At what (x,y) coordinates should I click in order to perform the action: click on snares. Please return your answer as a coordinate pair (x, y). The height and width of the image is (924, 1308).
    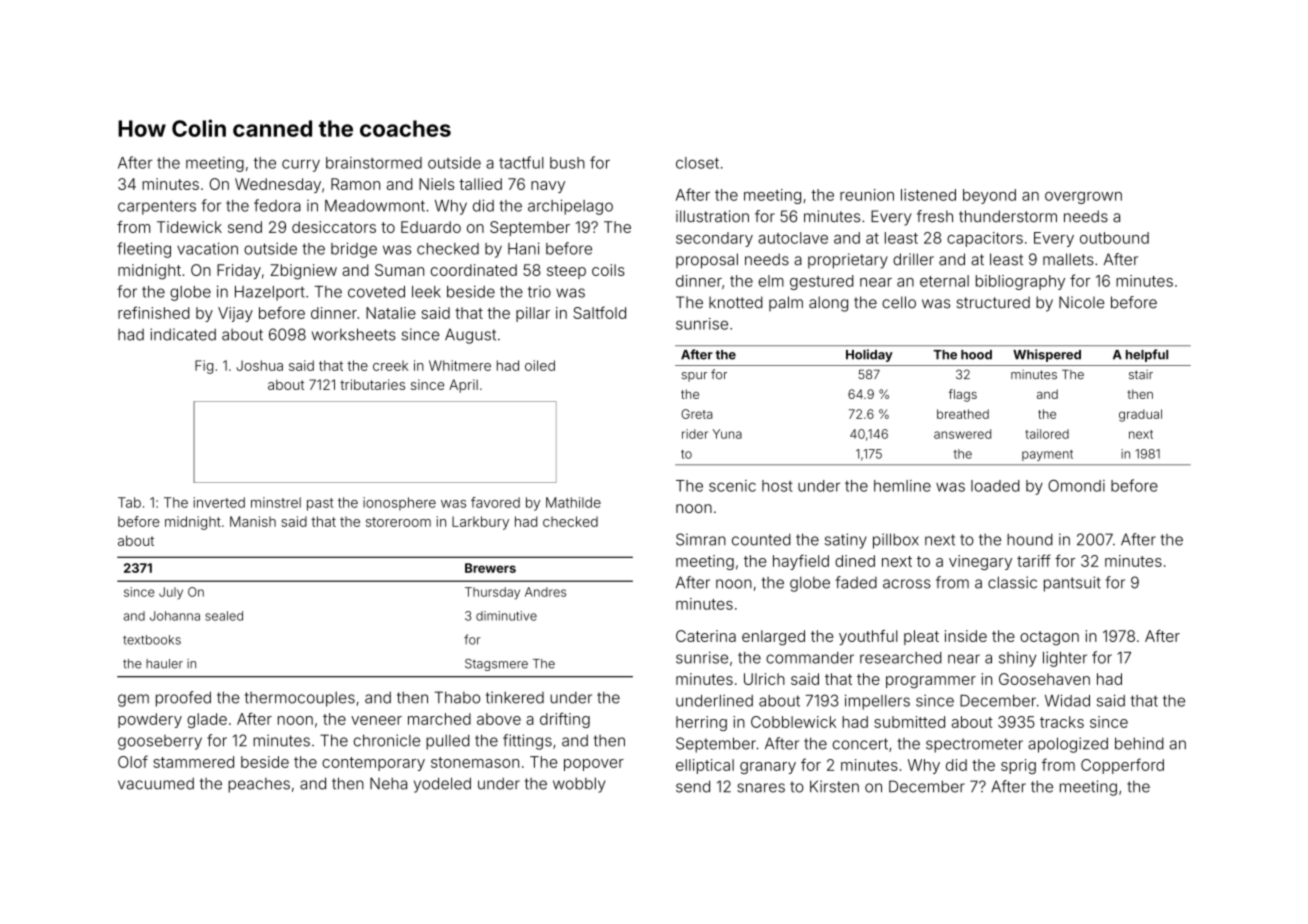
    Looking at the image, I should click on (761, 788).
